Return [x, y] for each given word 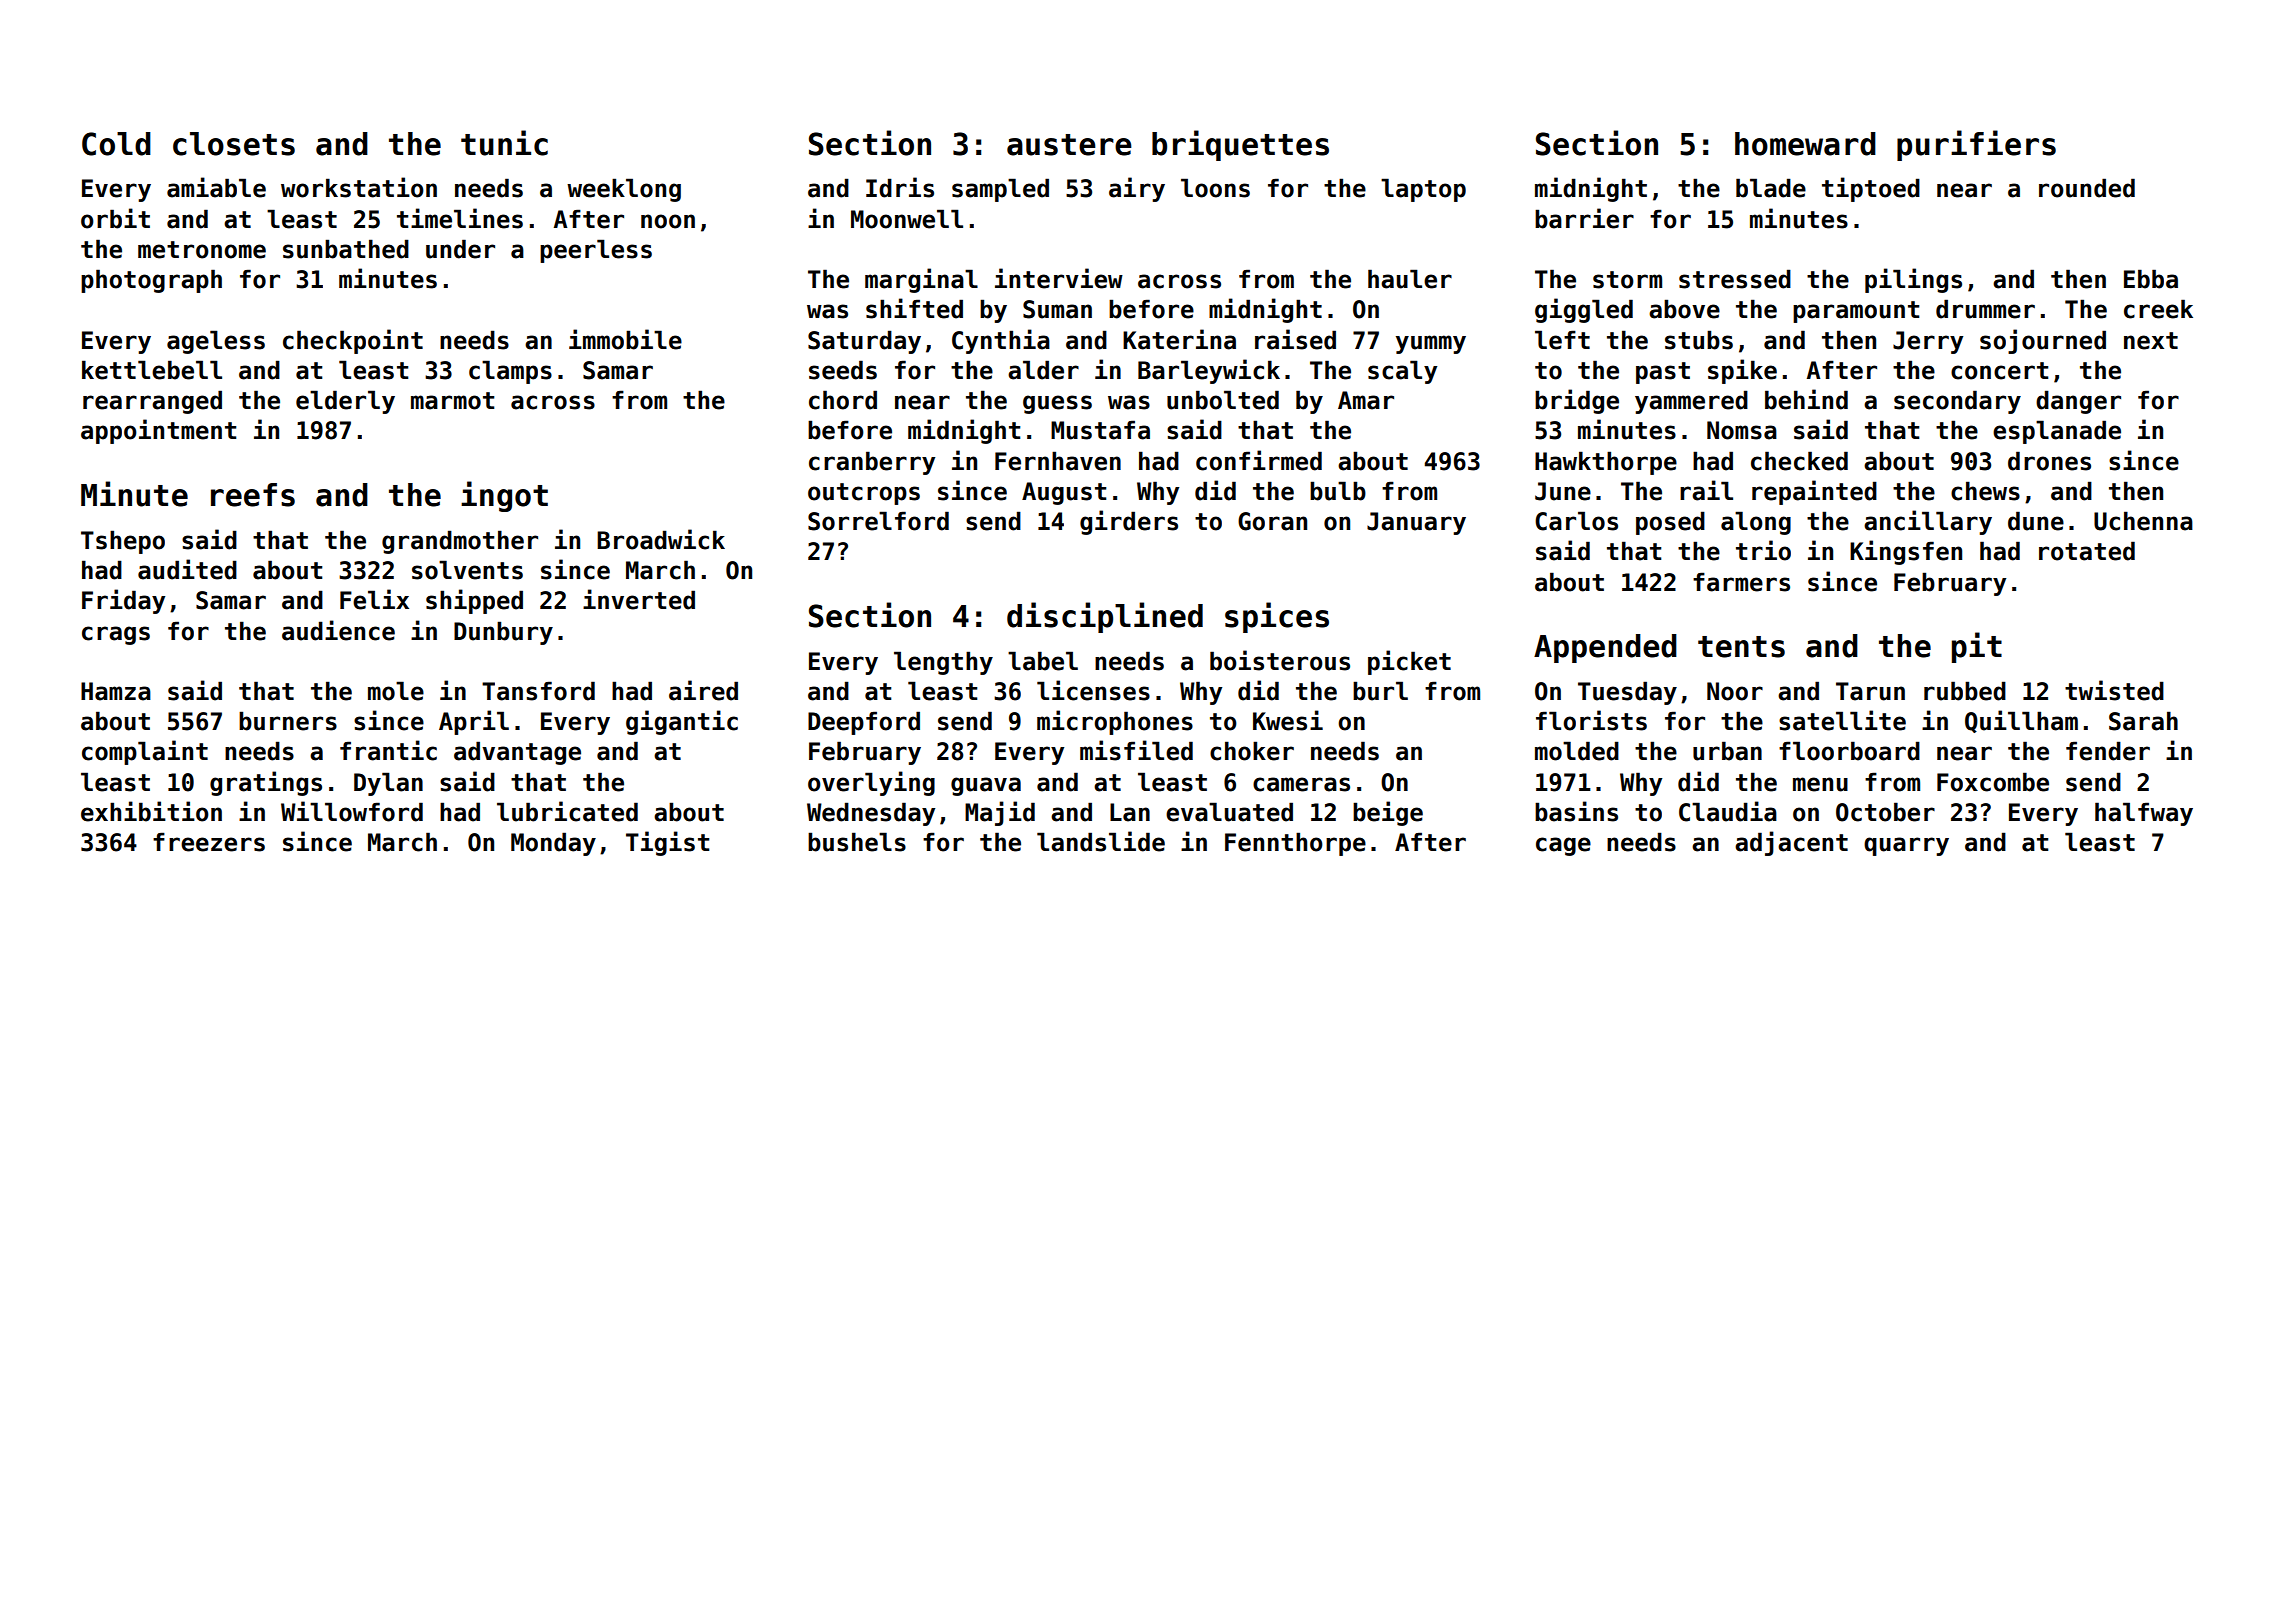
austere [1069, 145]
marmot [452, 401]
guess [1057, 404]
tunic [504, 143]
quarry [1906, 846]
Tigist [667, 843]
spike [1742, 371]
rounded [2087, 188]
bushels [857, 842]
